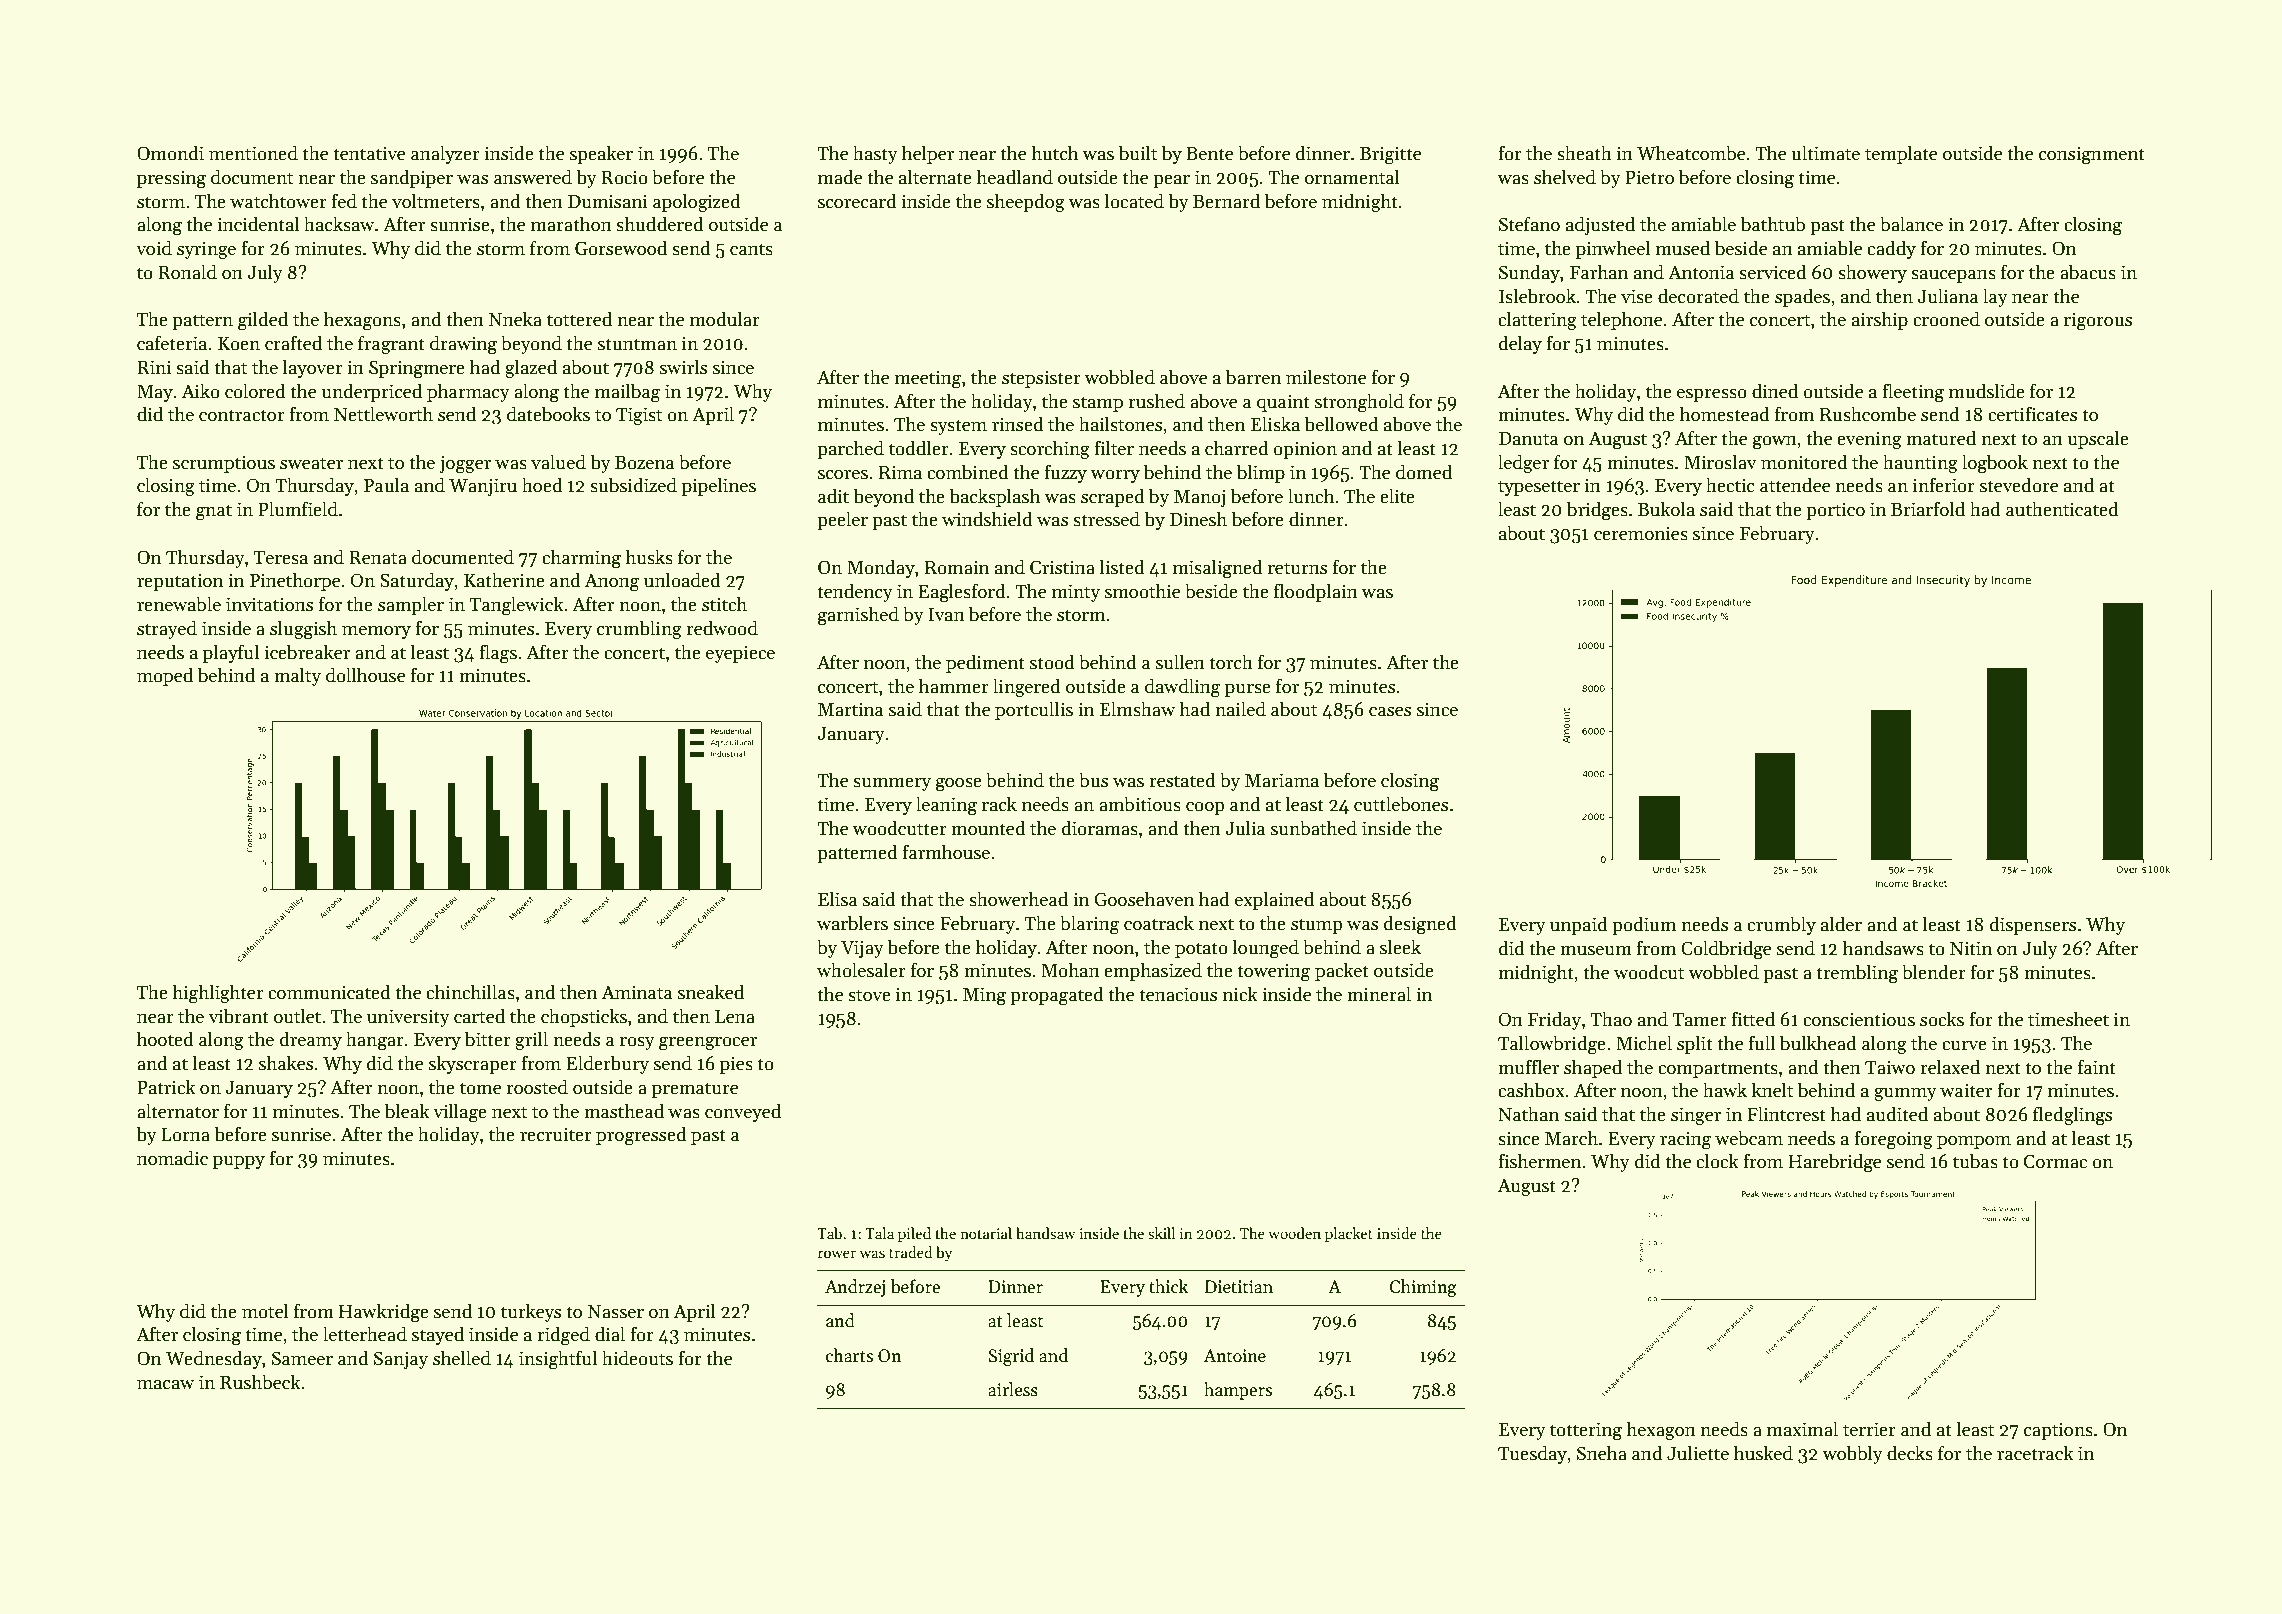 The image size is (2282, 1614). I want to click on turkeys, so click(531, 1312).
